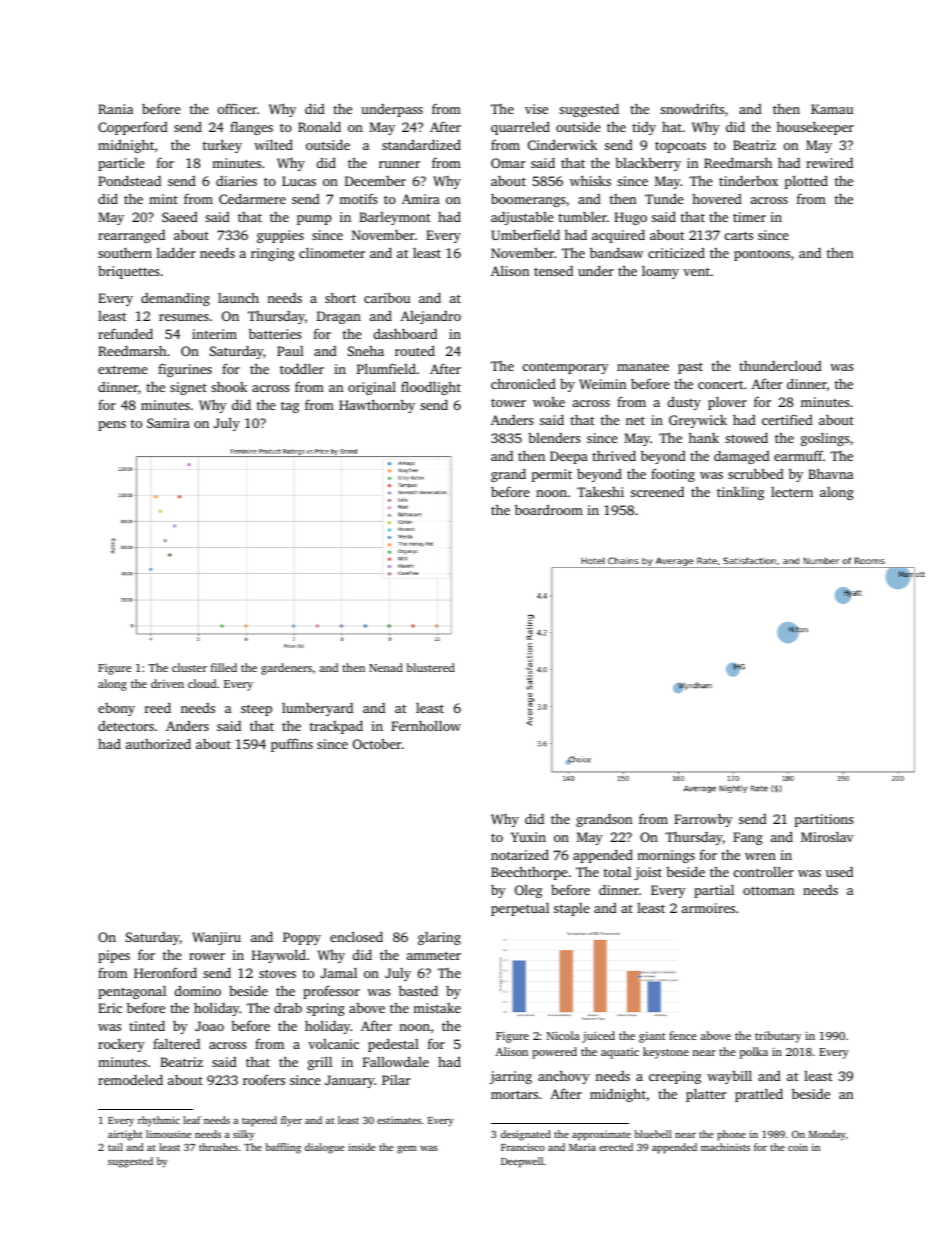 The image size is (952, 1233). Describe the element at coordinates (563, 1035) in the screenshot. I see `Nicola` at that location.
